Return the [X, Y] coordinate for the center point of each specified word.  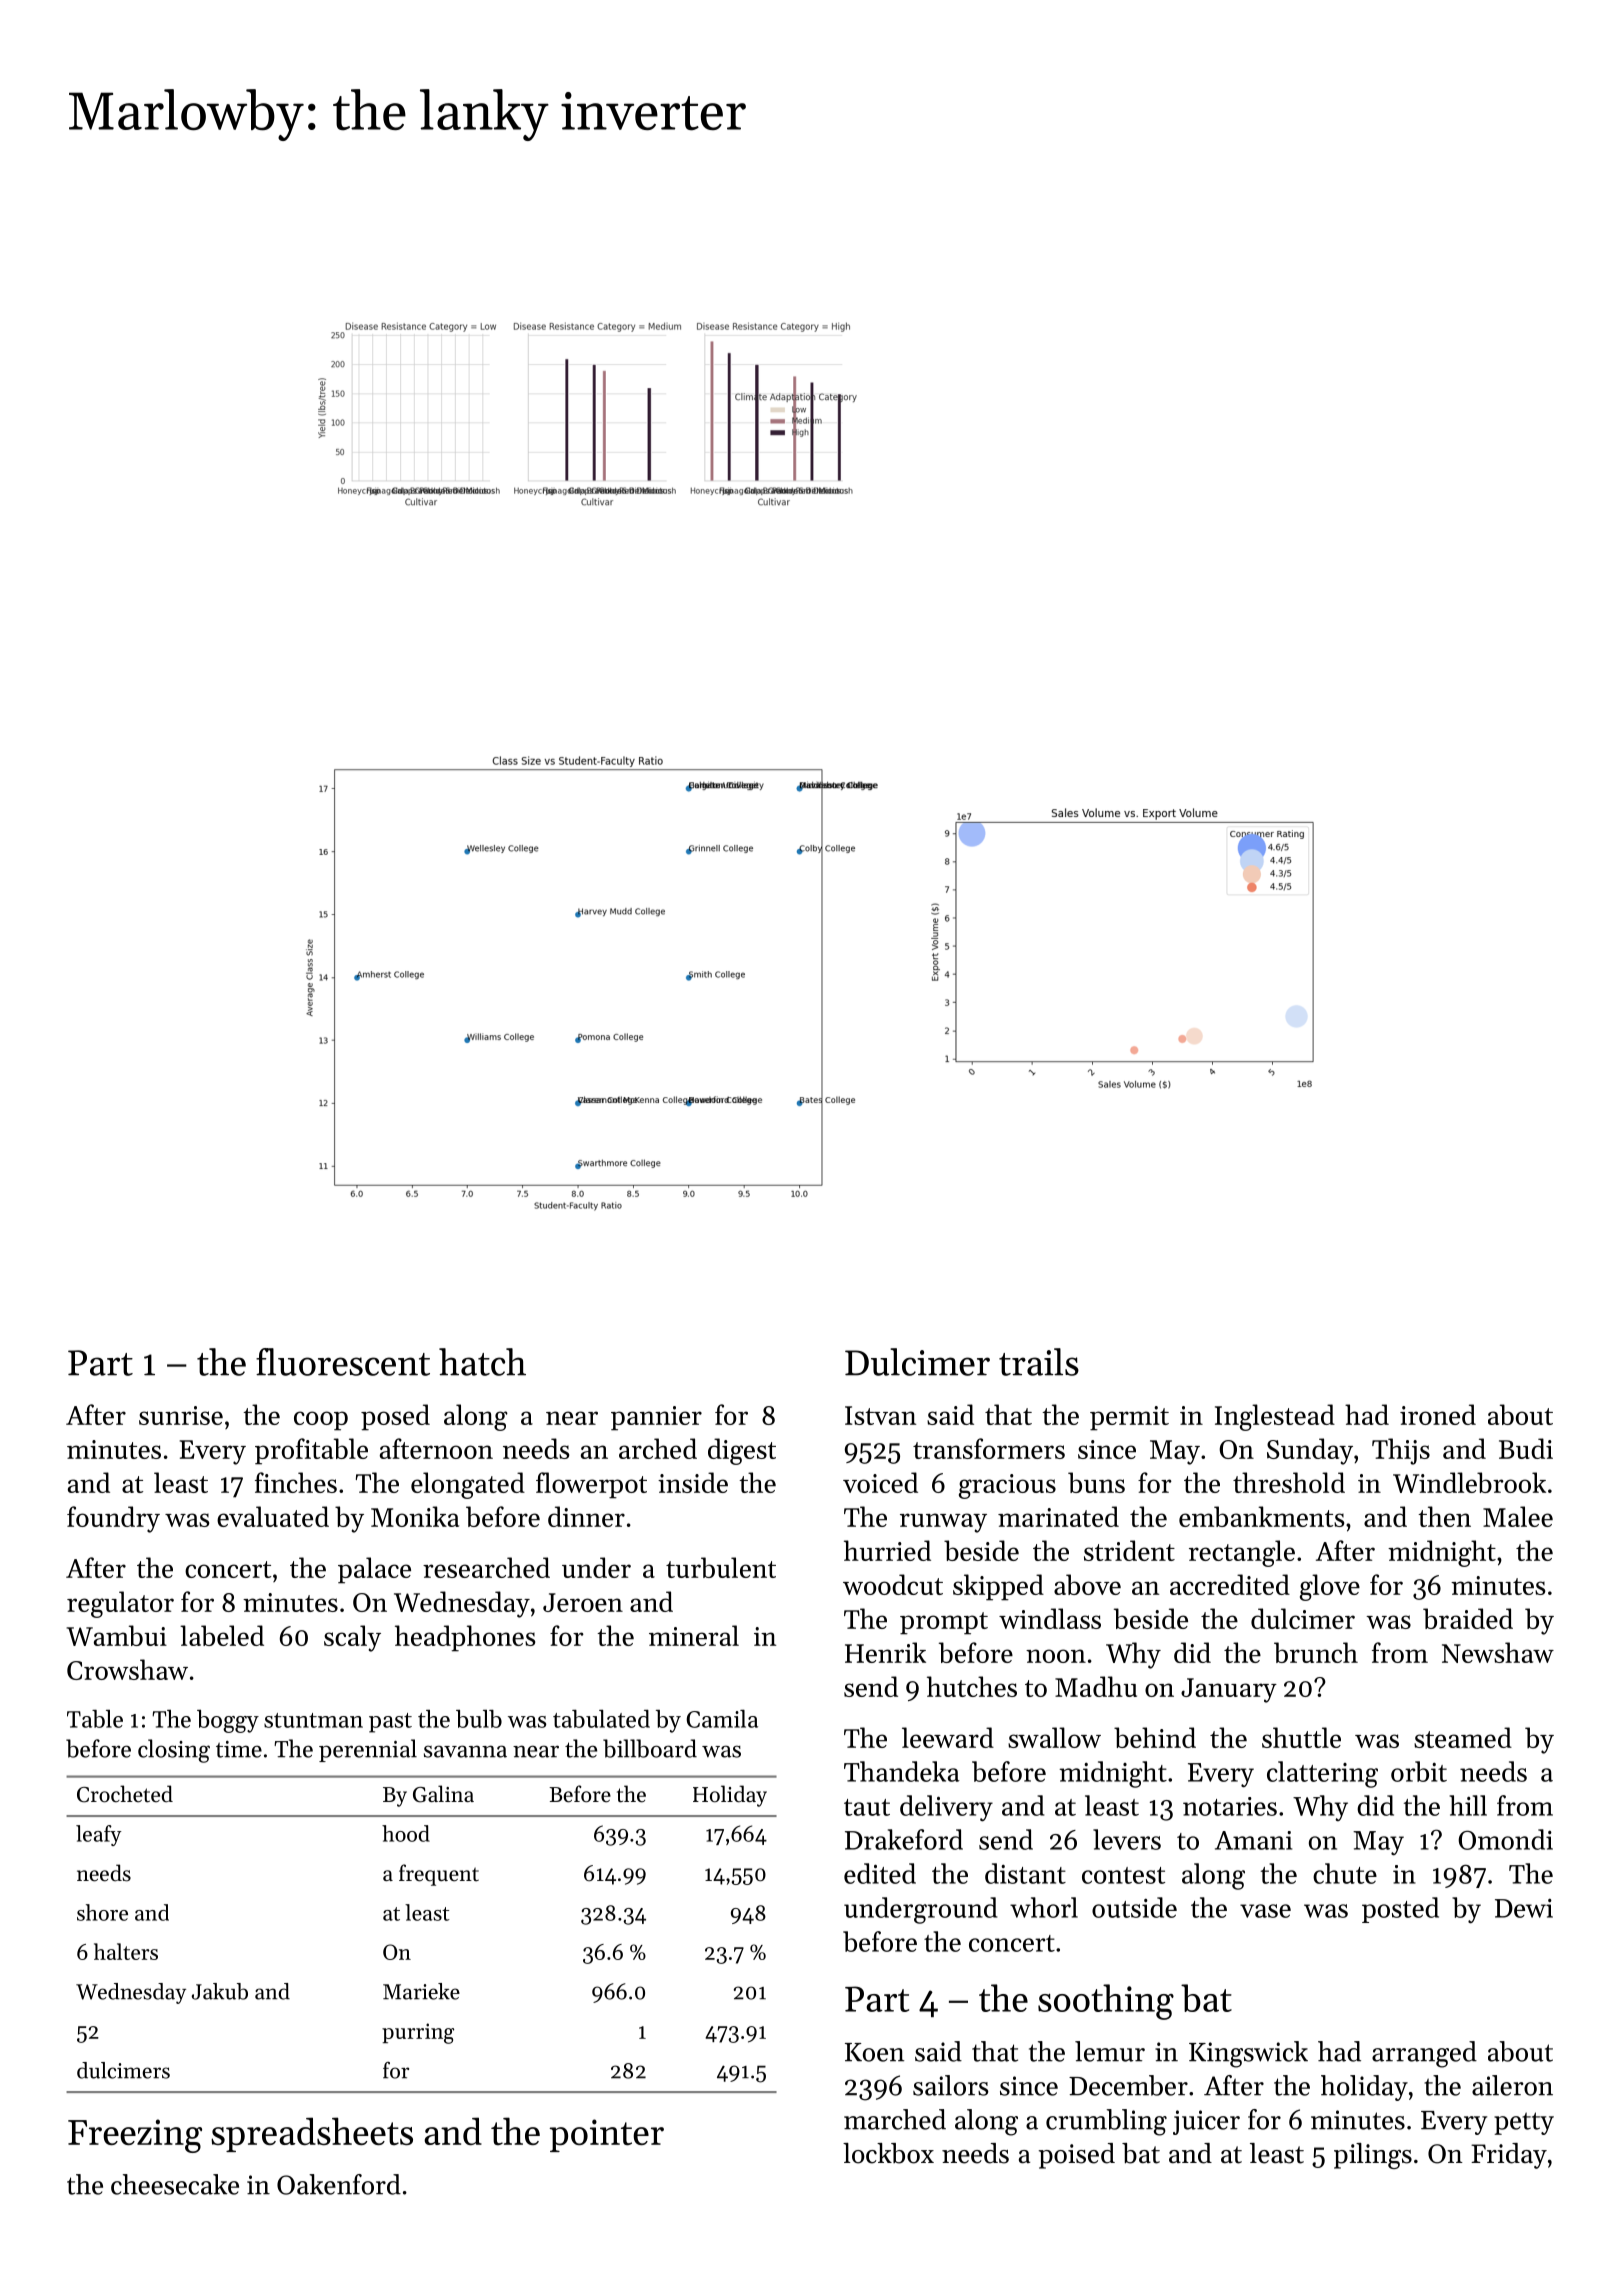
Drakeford [904, 1839]
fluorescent [343, 1362]
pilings [1373, 2156]
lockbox [888, 2153]
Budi [1526, 1448]
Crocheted [125, 1794]
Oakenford [339, 2184]
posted [1400, 1910]
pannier [656, 1418]
